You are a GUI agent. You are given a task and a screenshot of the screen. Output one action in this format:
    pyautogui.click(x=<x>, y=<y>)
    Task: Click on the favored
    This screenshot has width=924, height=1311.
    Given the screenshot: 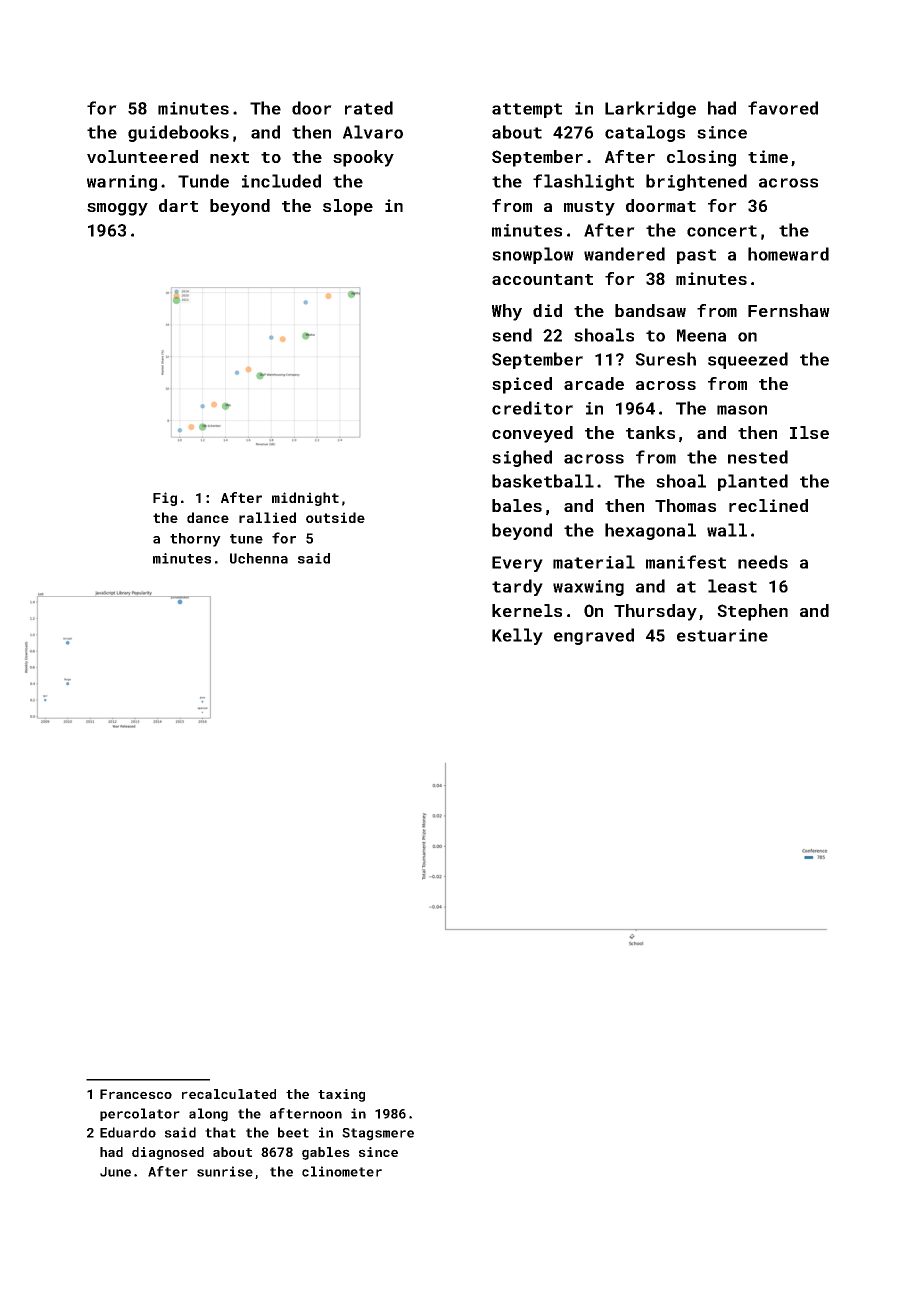 What is the action you would take?
    pyautogui.click(x=783, y=108)
